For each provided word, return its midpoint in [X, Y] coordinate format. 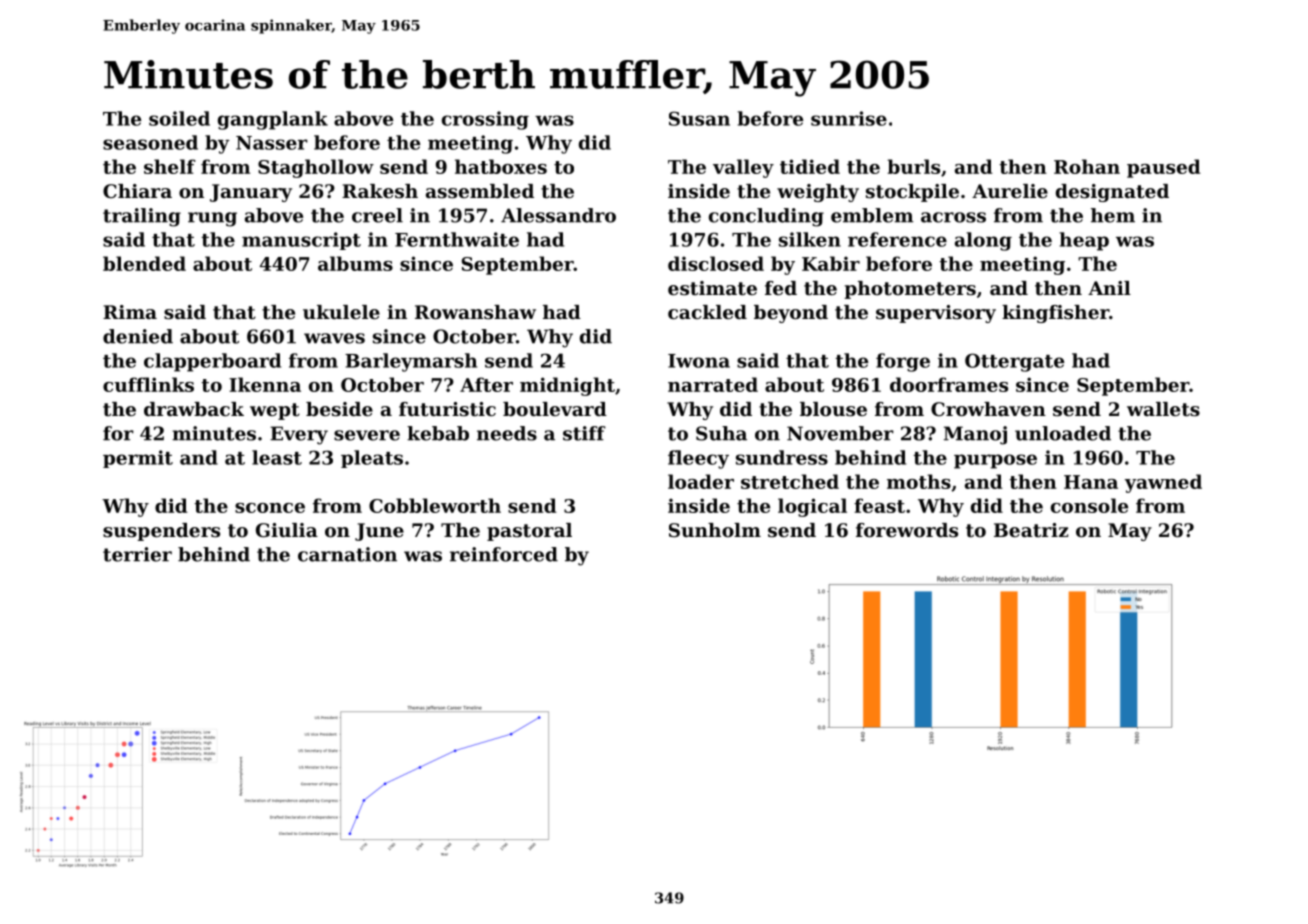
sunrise [849, 118]
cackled [707, 312]
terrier [137, 554]
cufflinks [148, 384]
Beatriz [1031, 530]
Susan [699, 118]
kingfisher [1055, 314]
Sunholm [715, 530]
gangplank [273, 120]
